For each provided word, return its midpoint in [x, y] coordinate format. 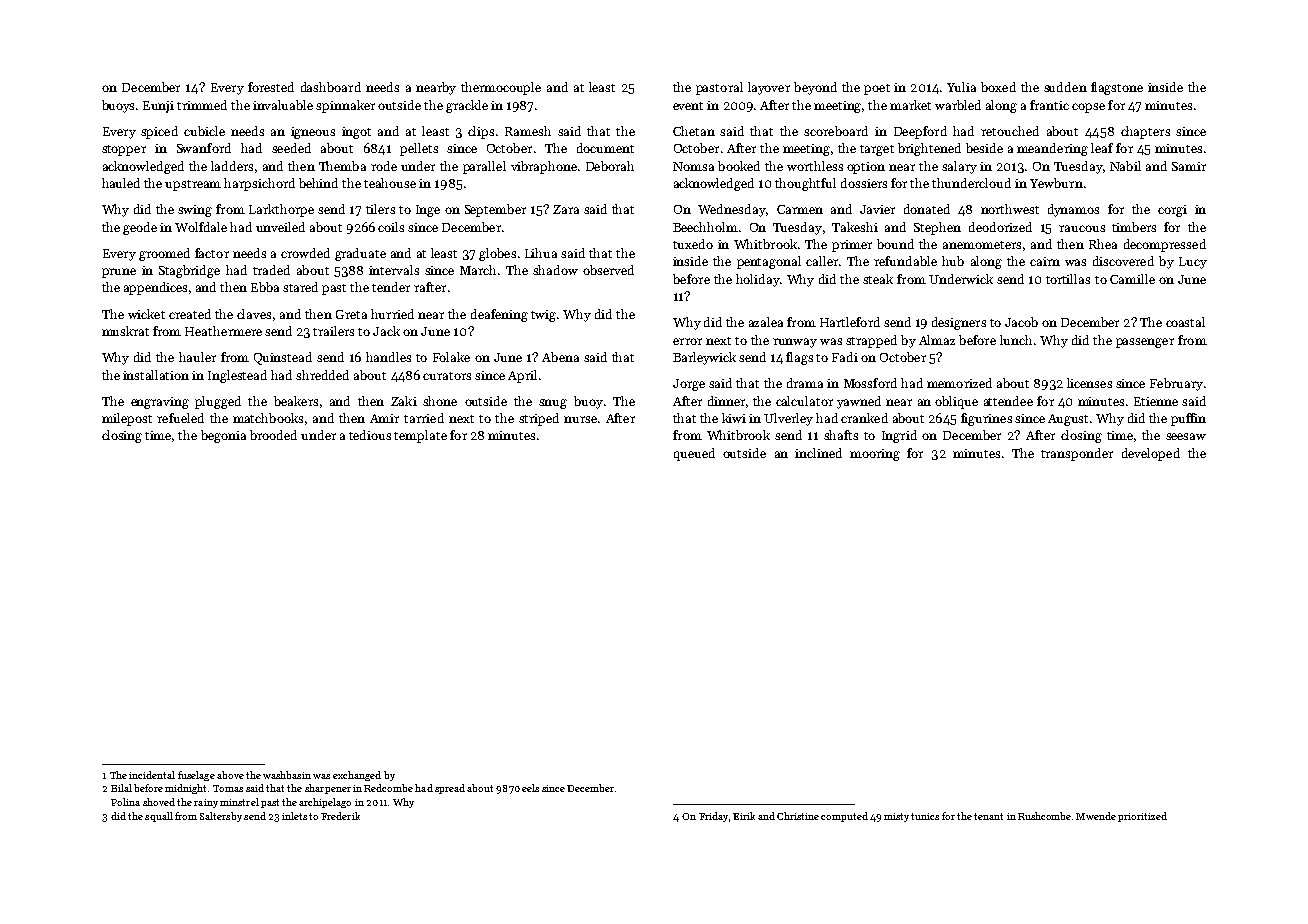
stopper [124, 150]
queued [694, 454]
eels [530, 788]
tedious [370, 435]
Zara [566, 209]
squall [159, 817]
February [1176, 384]
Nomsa [693, 166]
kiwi [734, 418]
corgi [1172, 211]
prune [119, 273]
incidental [152, 775]
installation [156, 375]
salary [959, 167]
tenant [988, 816]
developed [1151, 454]
